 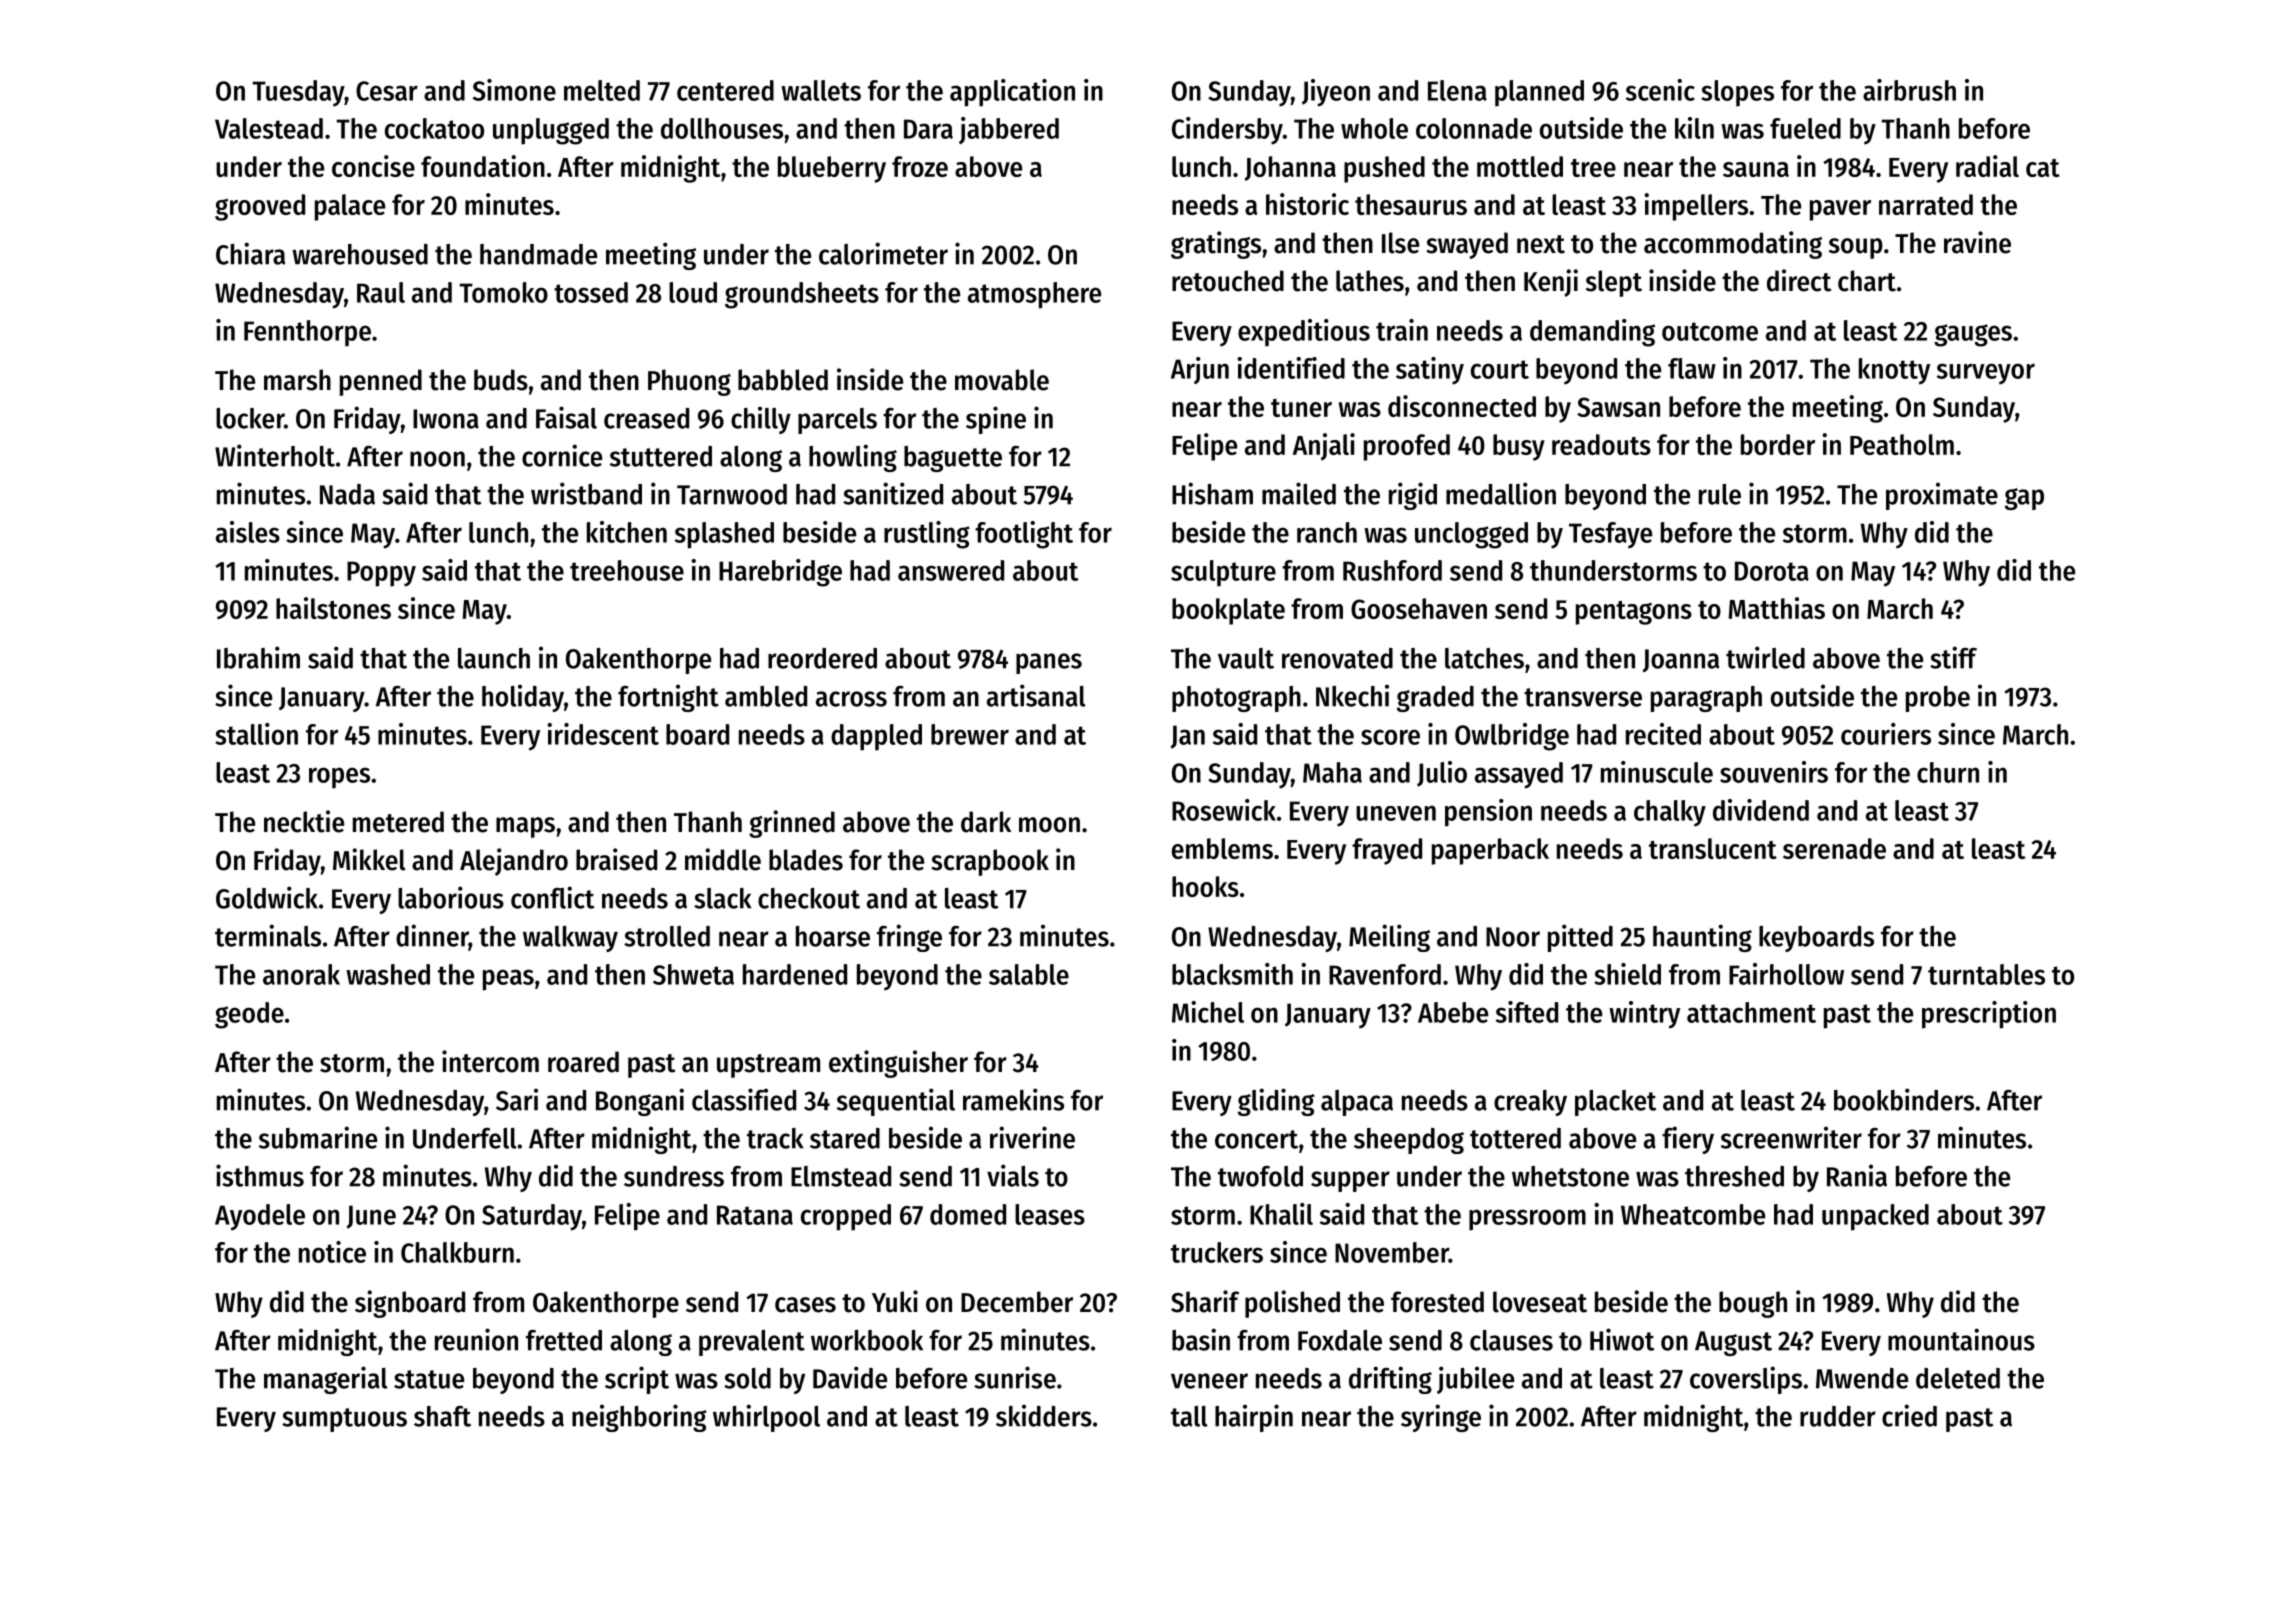 What do you see at coordinates (639, 1418) in the screenshot?
I see `neighboring` at bounding box center [639, 1418].
